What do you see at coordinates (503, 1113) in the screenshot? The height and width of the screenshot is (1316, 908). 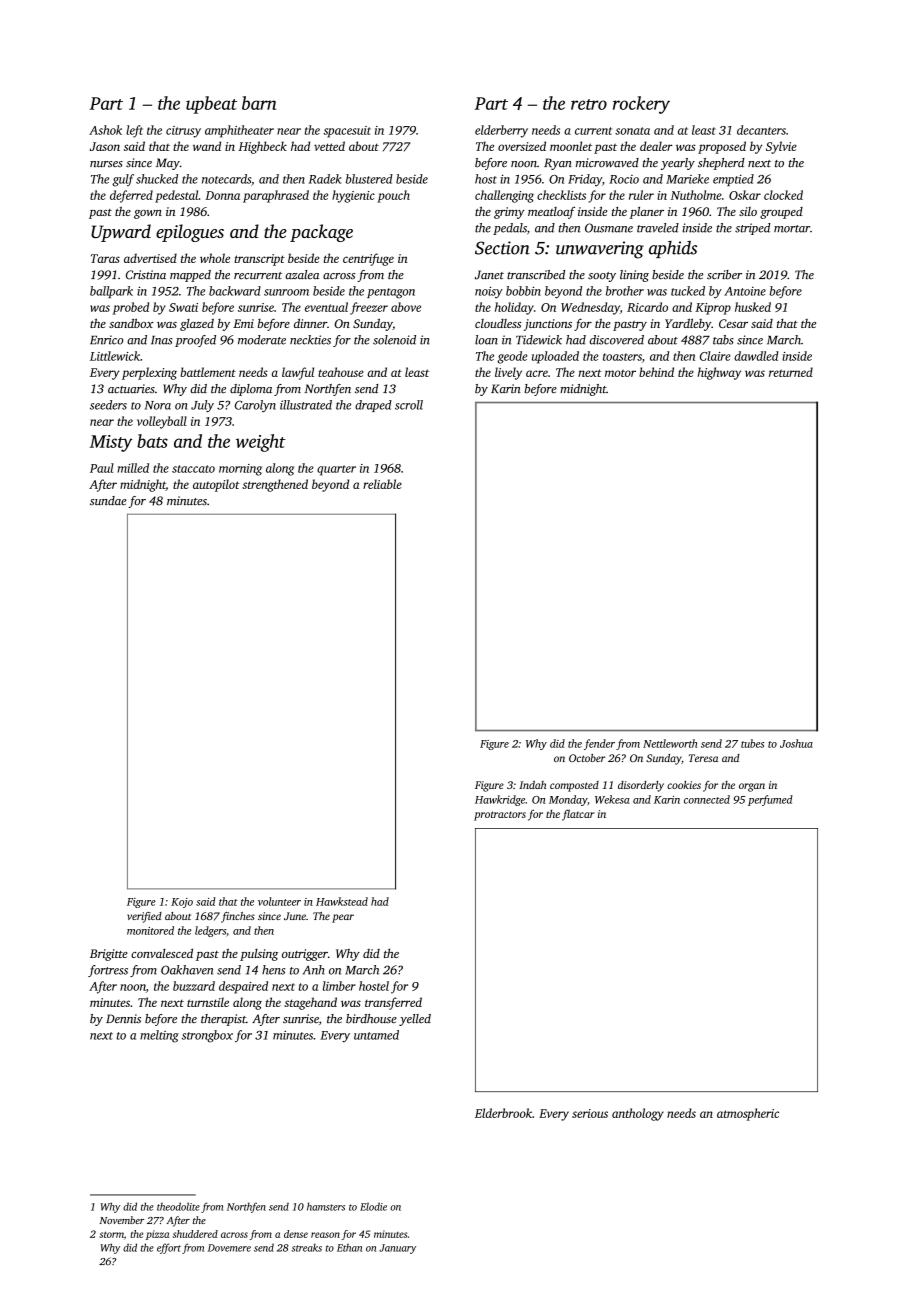 I see `Elderbrook` at bounding box center [503, 1113].
